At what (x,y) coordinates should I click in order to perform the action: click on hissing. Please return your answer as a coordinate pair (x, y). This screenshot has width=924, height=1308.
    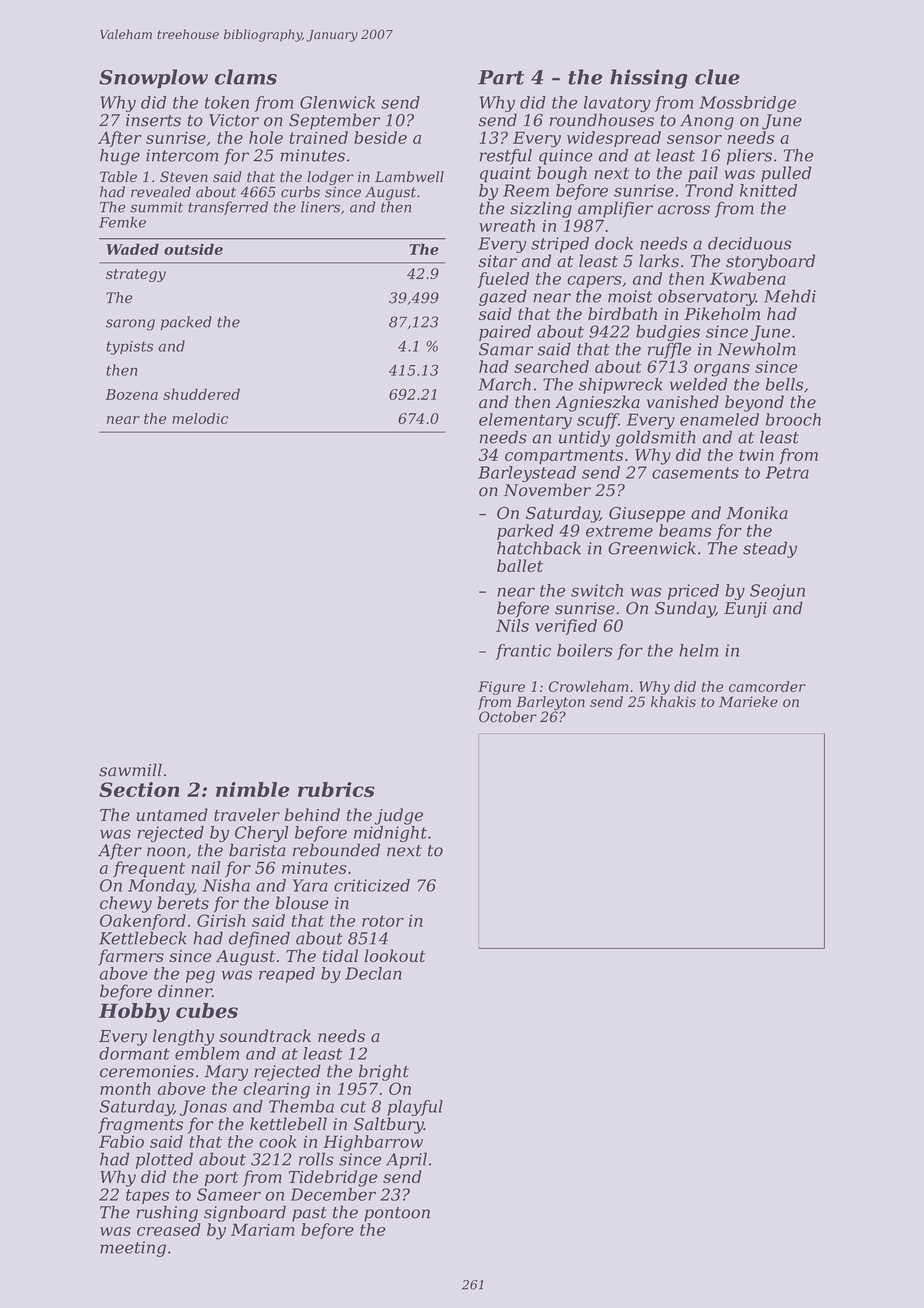
    Looking at the image, I should click on (649, 79).
